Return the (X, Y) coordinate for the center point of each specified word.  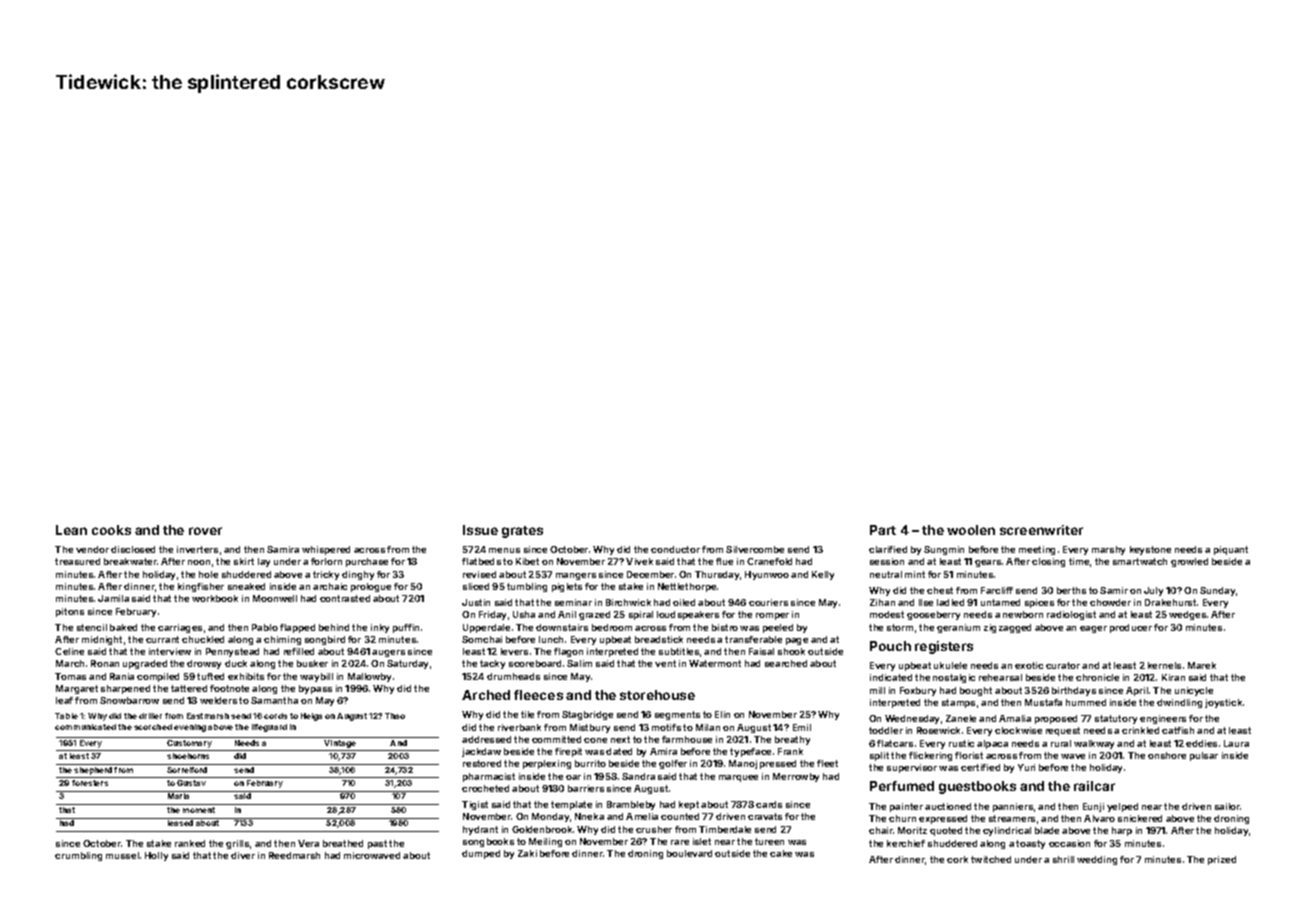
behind (334, 627)
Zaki (527, 853)
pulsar (1204, 756)
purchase (367, 562)
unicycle (1194, 691)
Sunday (1217, 591)
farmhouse (687, 739)
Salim (579, 663)
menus (504, 550)
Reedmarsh (294, 855)
